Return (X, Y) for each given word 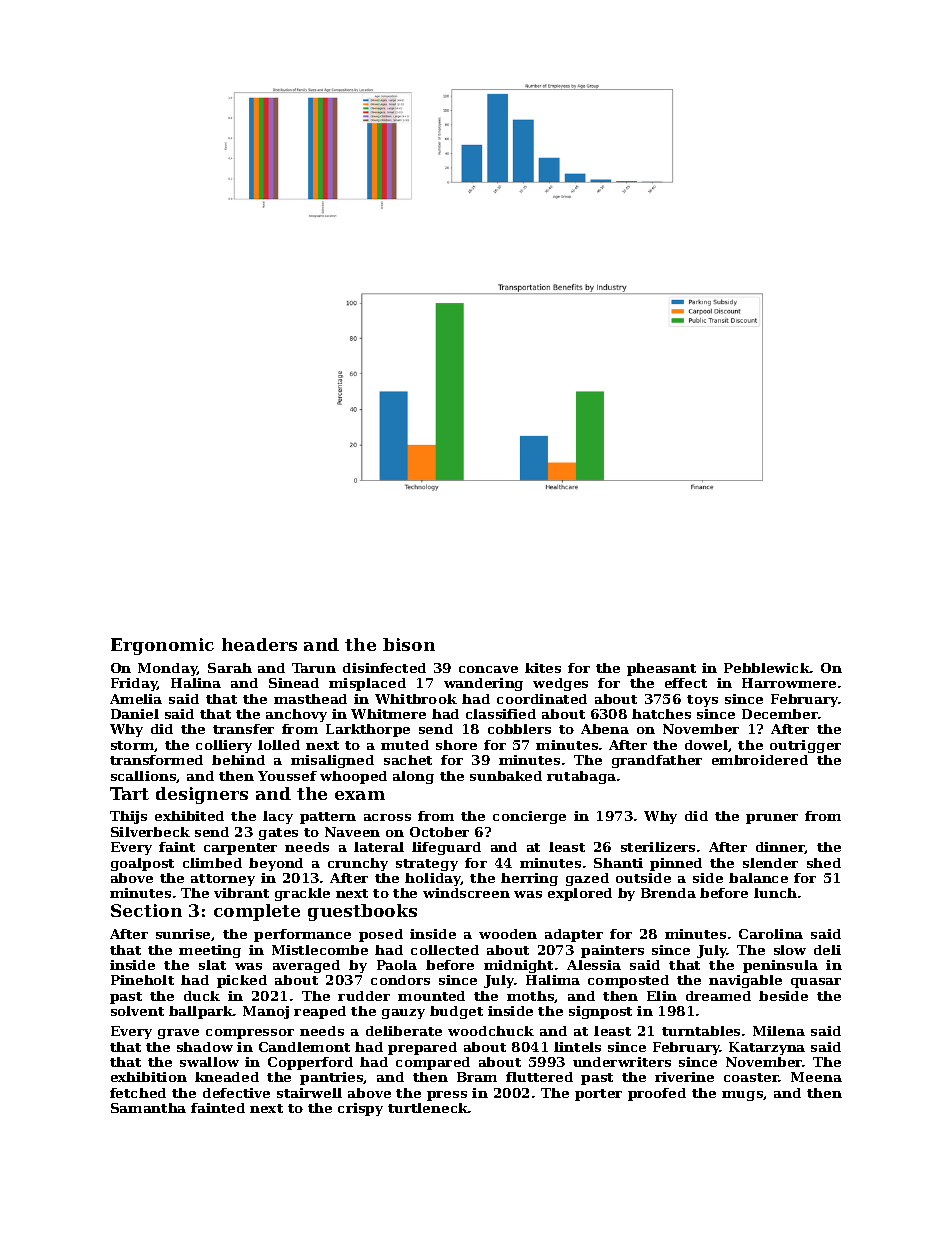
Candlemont (304, 1047)
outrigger (805, 746)
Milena (779, 1031)
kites (543, 668)
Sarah (230, 668)
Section (146, 910)
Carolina (771, 934)
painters (612, 951)
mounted (431, 996)
